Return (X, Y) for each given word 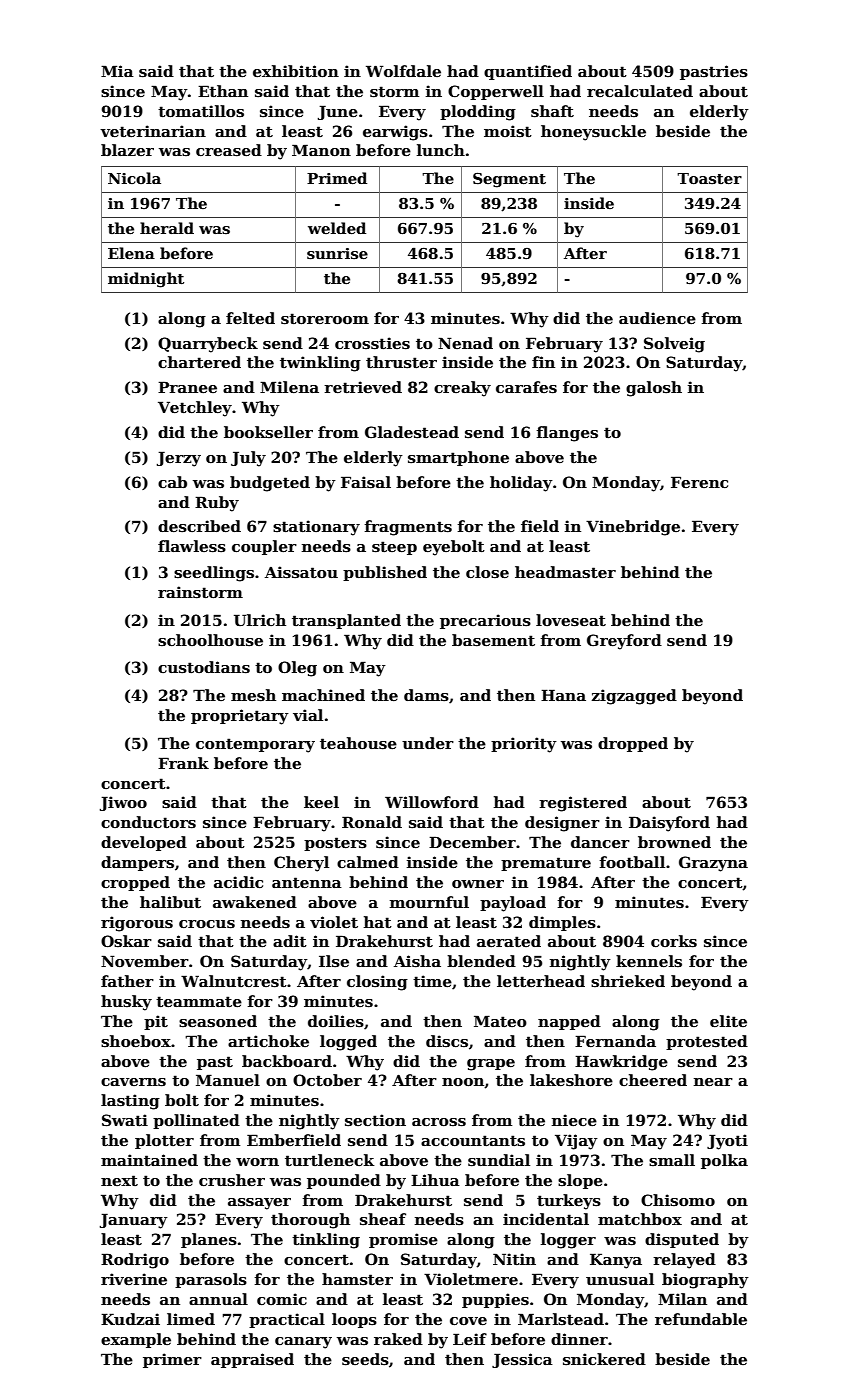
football (632, 862)
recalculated (640, 91)
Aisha (417, 961)
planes (209, 1240)
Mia (117, 71)
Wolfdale (403, 71)
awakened (255, 902)
